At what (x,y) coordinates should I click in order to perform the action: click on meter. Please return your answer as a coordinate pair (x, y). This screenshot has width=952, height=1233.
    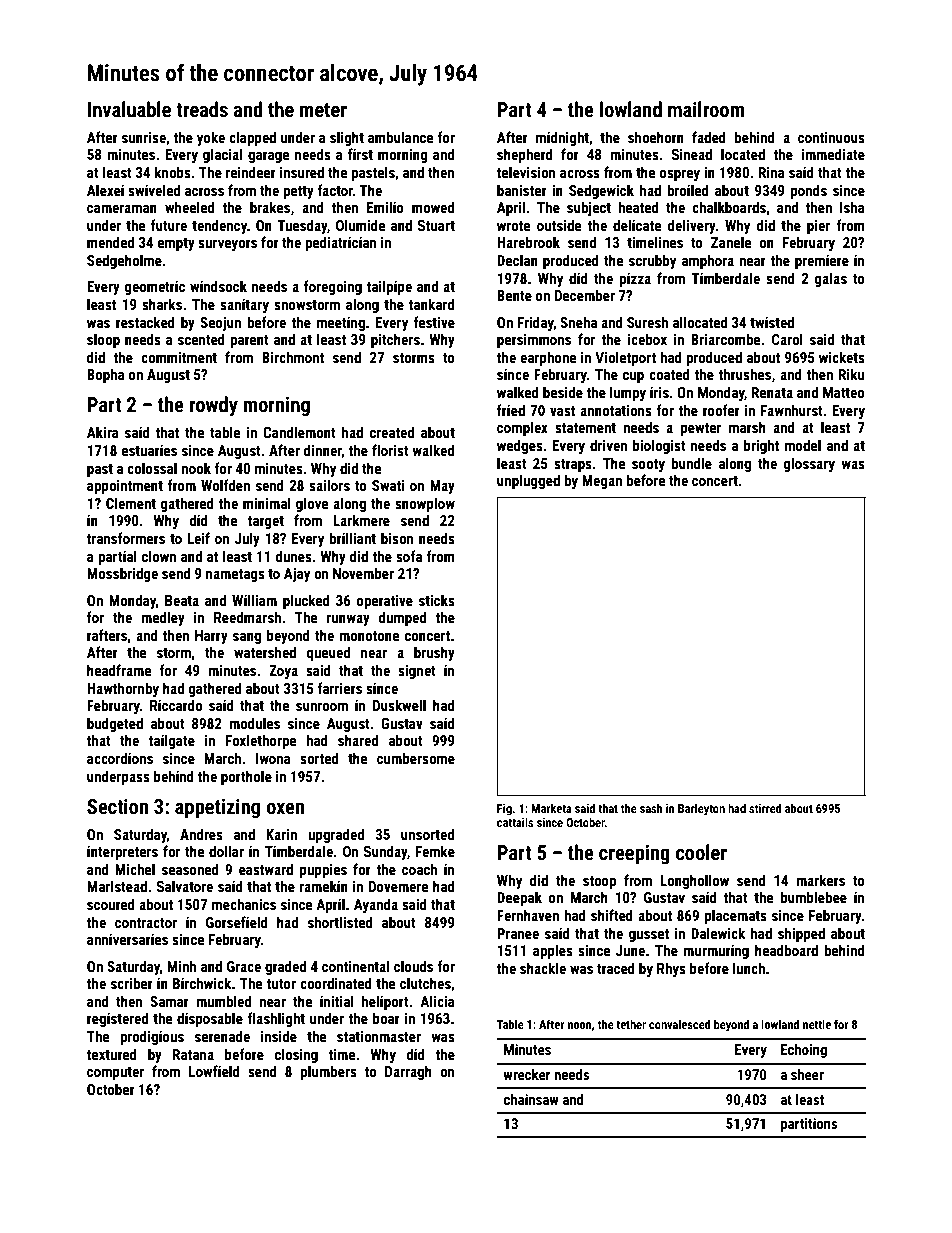
    Looking at the image, I should click on (323, 110).
